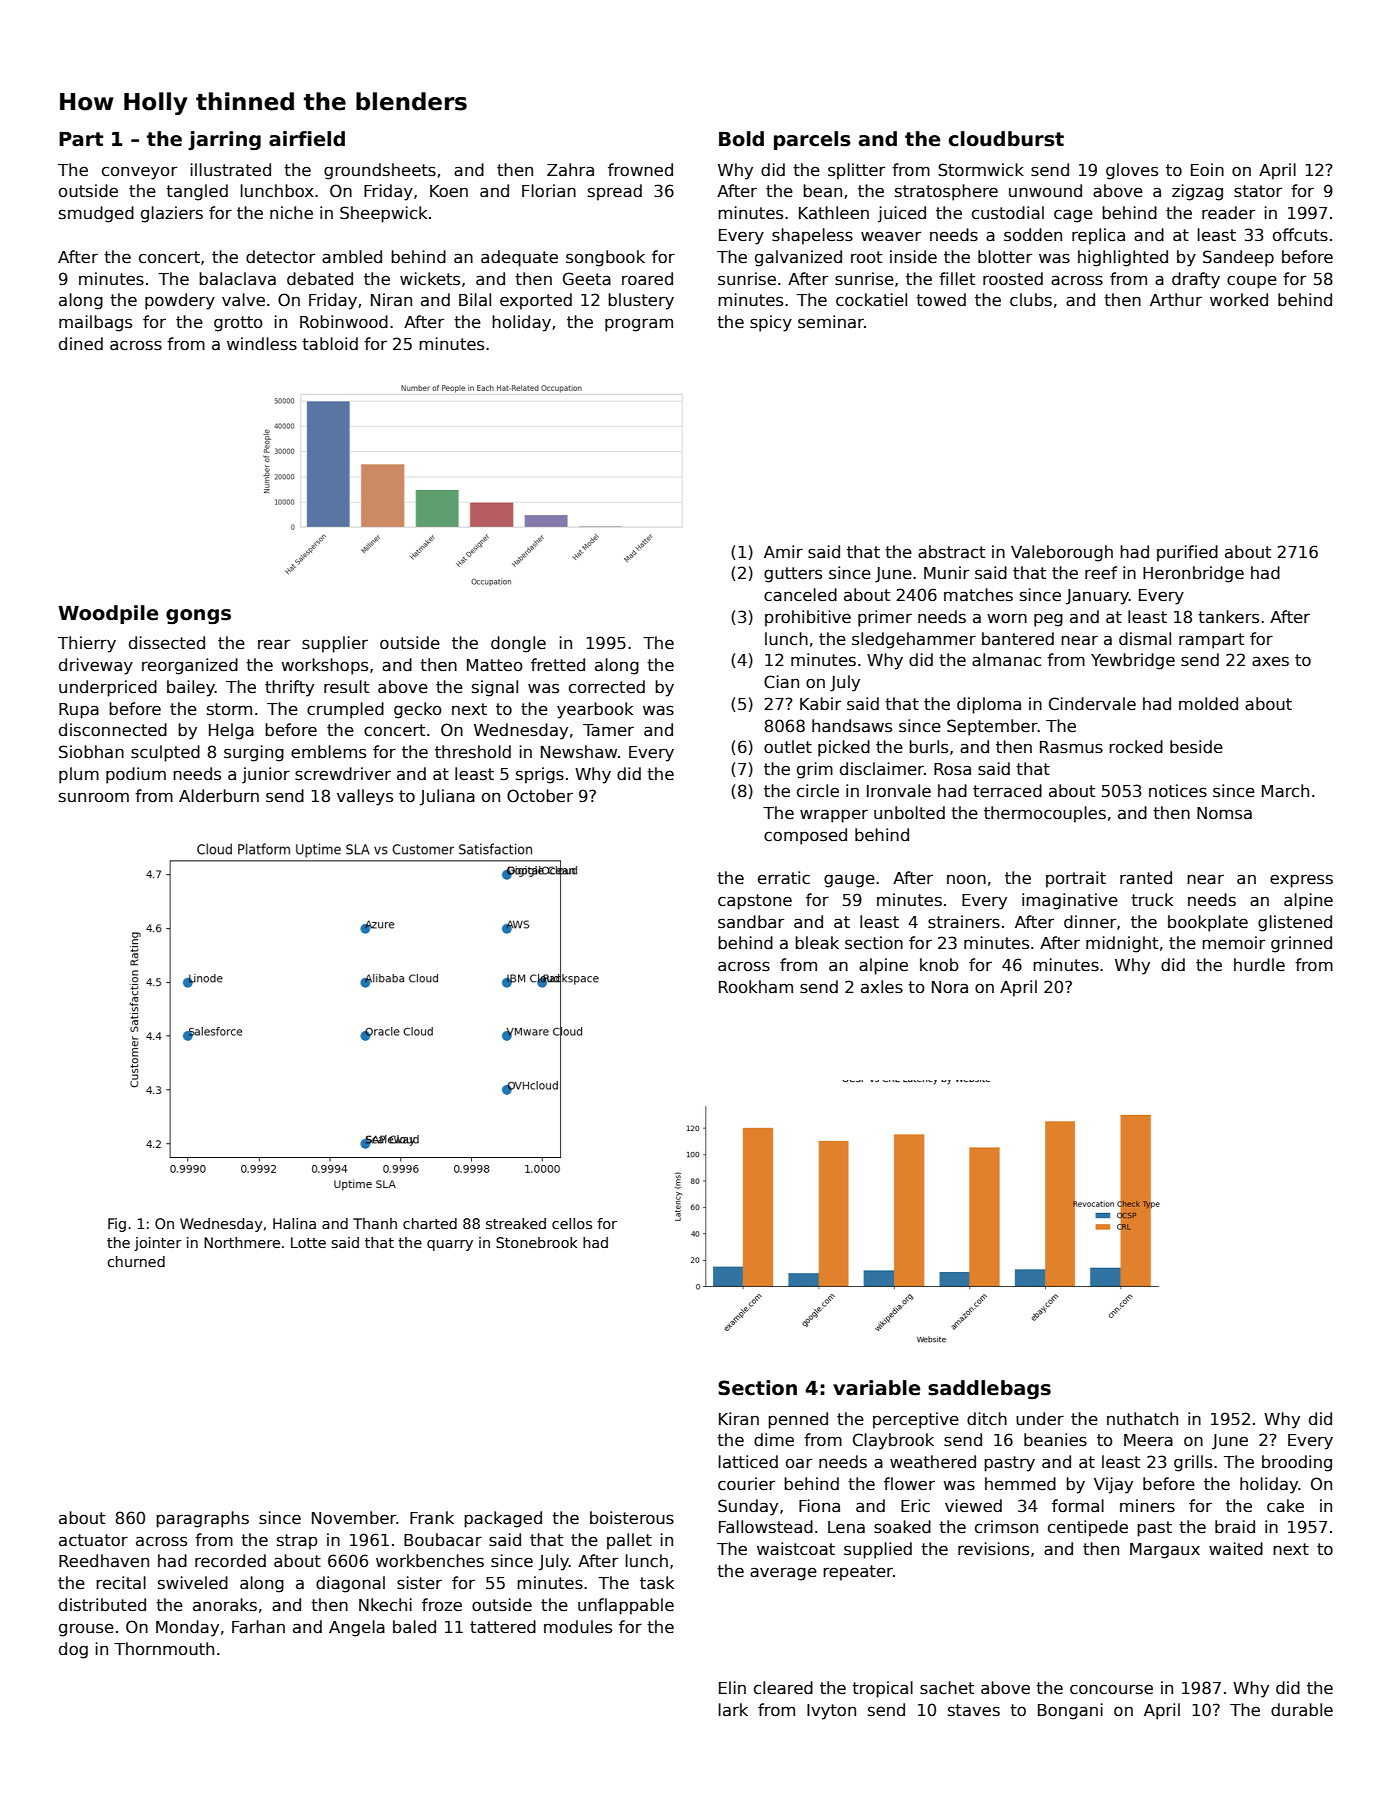 This screenshot has height=1802, width=1392. What do you see at coordinates (733, 1709) in the screenshot?
I see `lark` at bounding box center [733, 1709].
